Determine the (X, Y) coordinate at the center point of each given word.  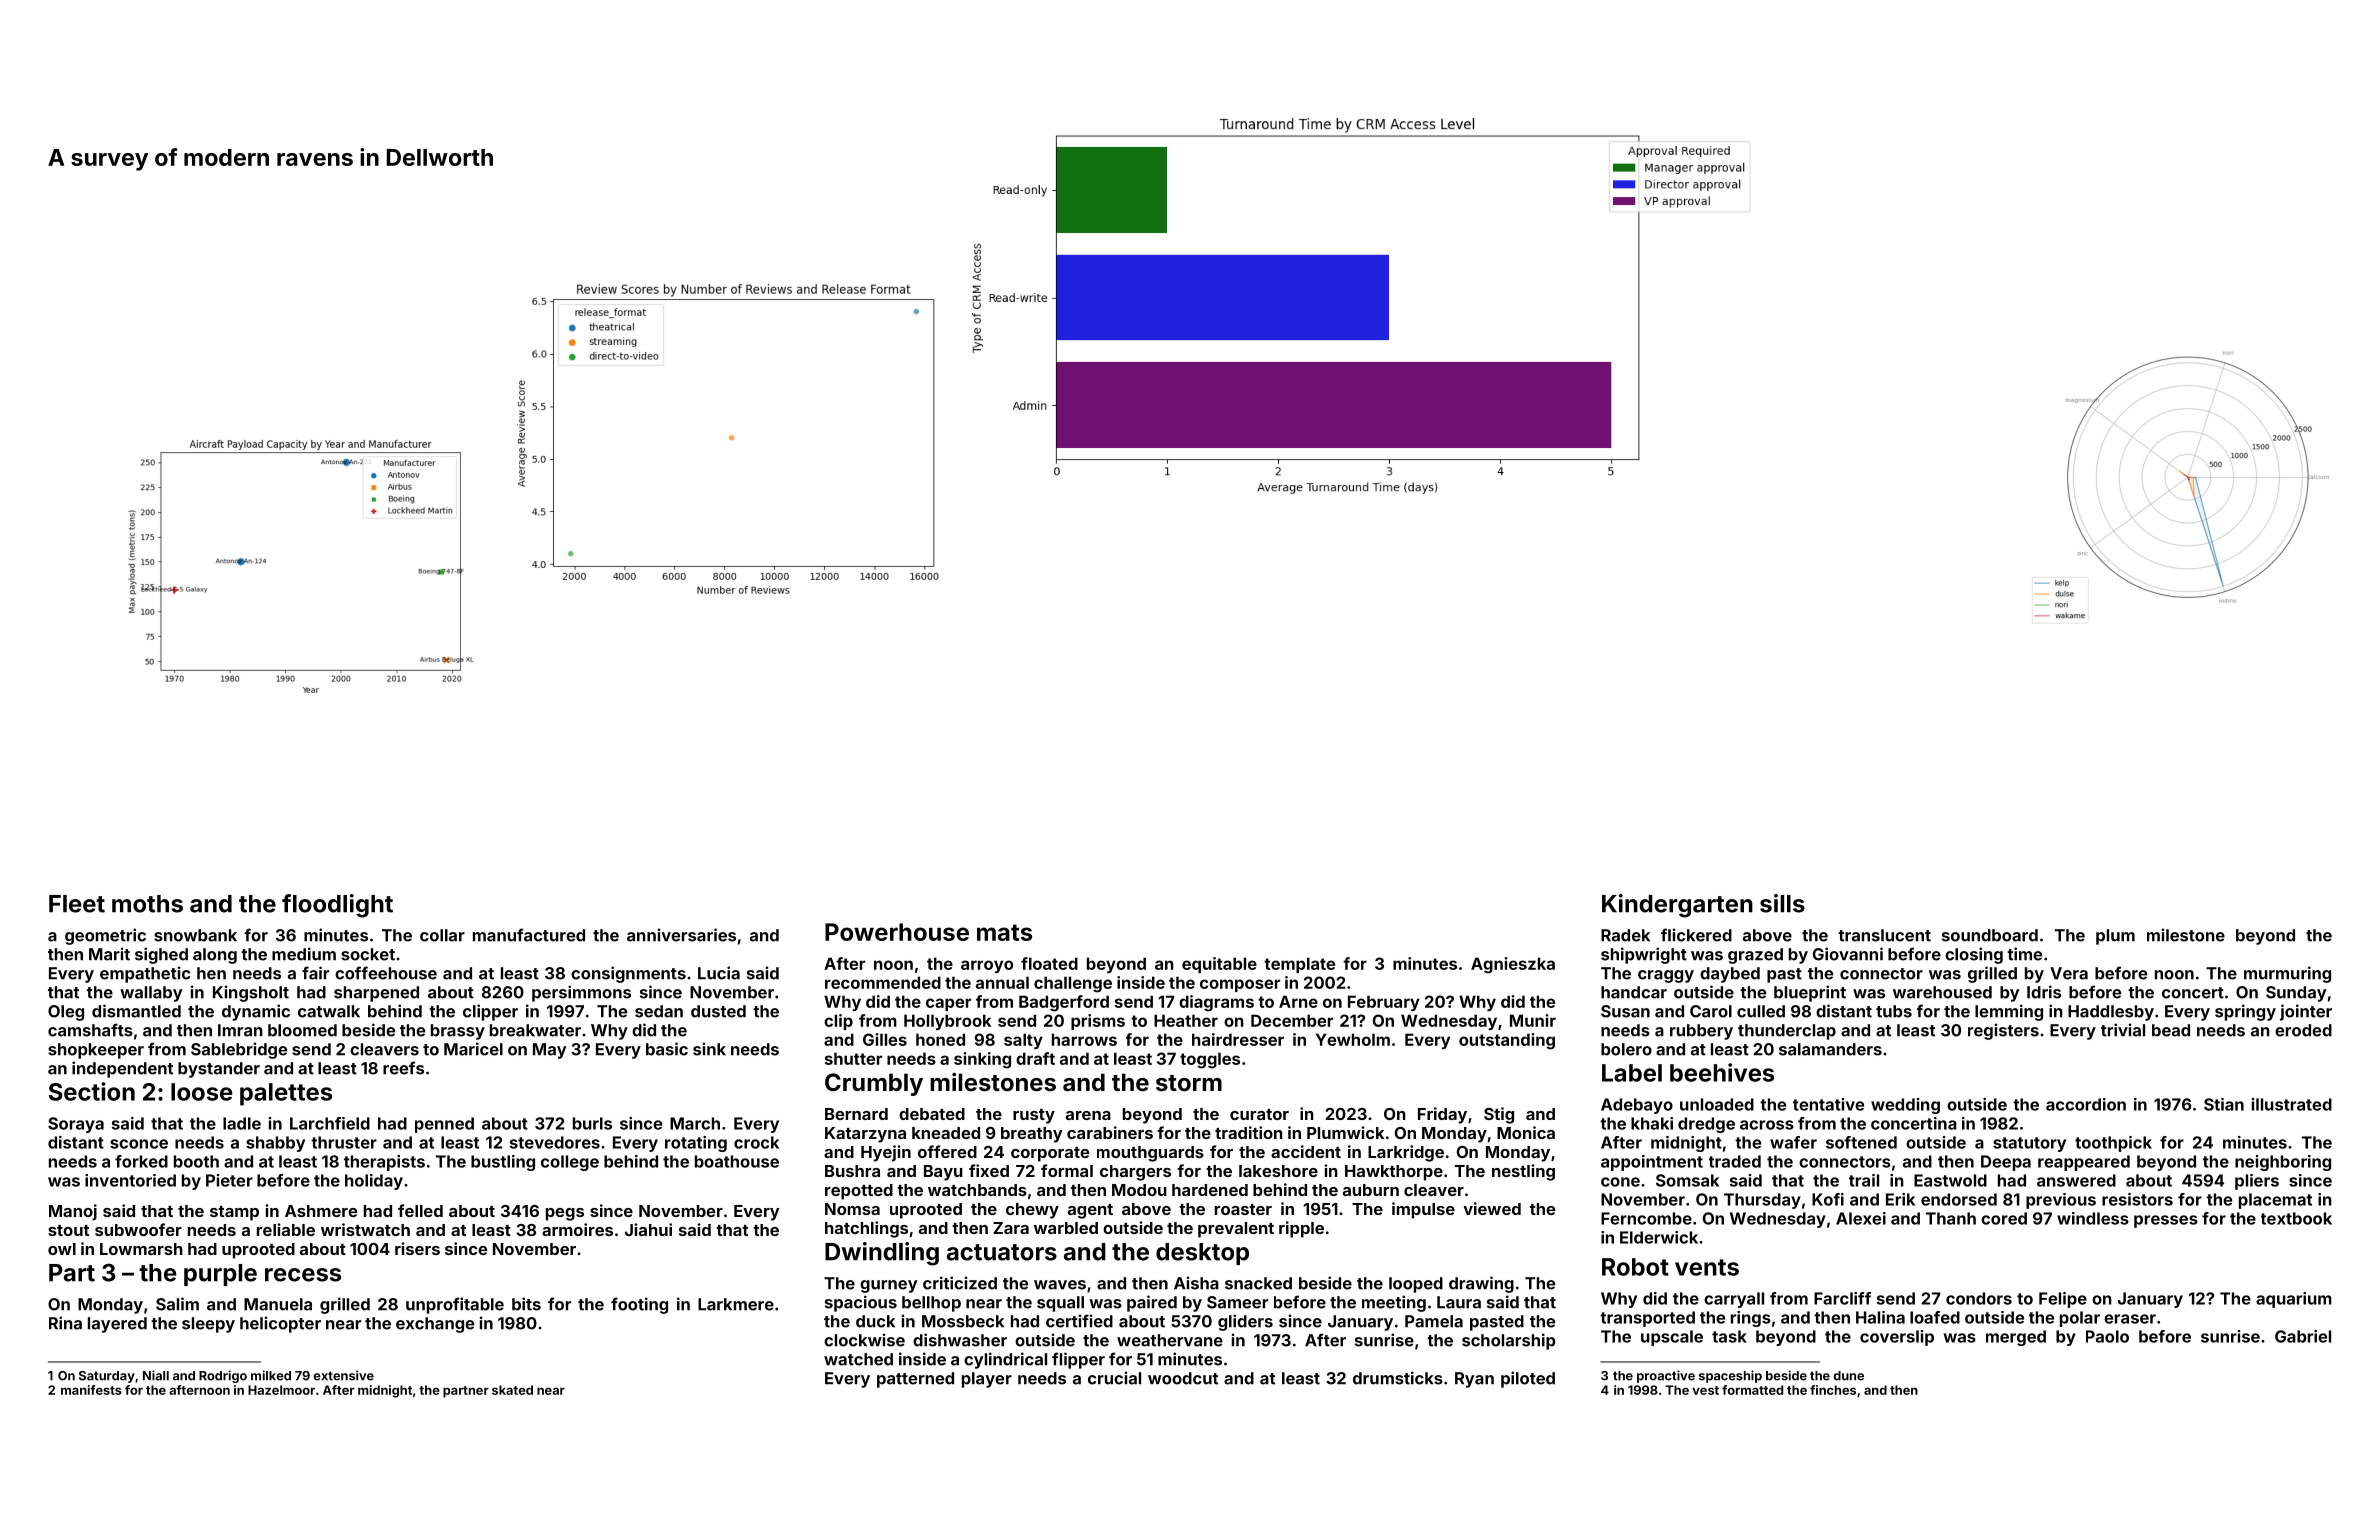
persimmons (581, 993)
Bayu (943, 1173)
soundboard (1990, 935)
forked (141, 1161)
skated (512, 1390)
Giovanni (1848, 954)
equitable (1219, 965)
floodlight (337, 906)
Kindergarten (1677, 906)
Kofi (1828, 1199)
